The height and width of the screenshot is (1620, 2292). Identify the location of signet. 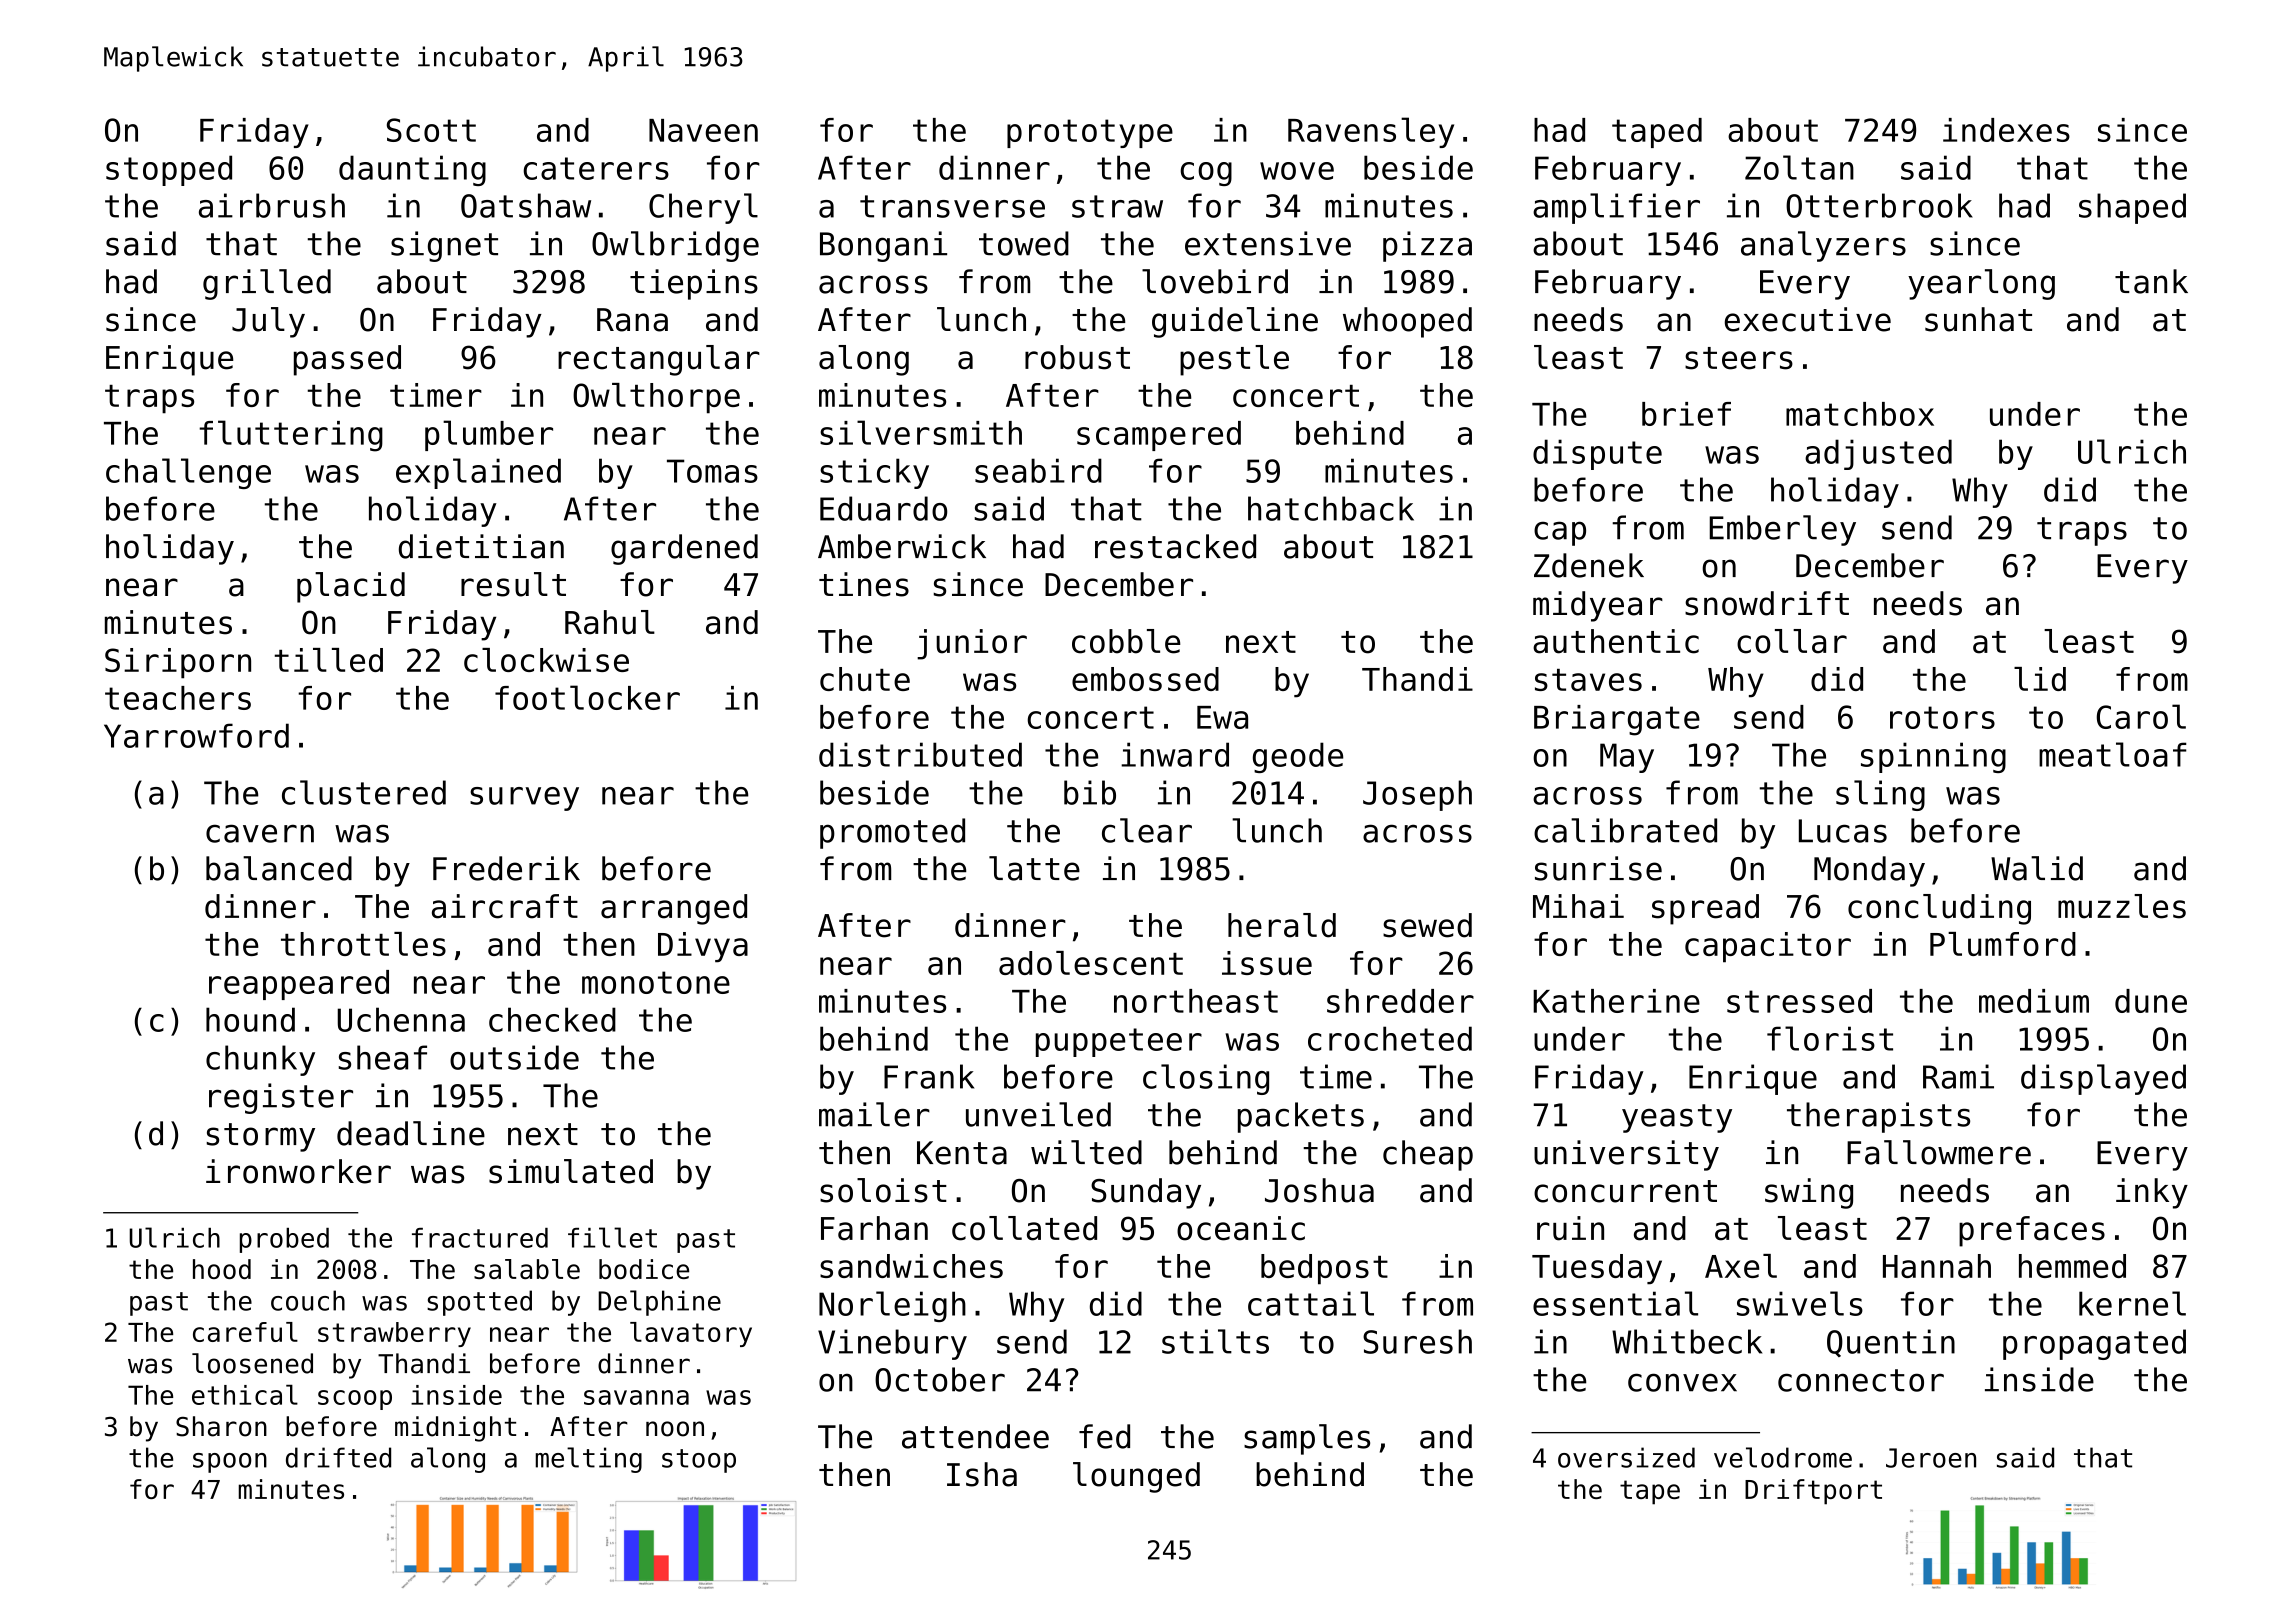
(444, 246).
